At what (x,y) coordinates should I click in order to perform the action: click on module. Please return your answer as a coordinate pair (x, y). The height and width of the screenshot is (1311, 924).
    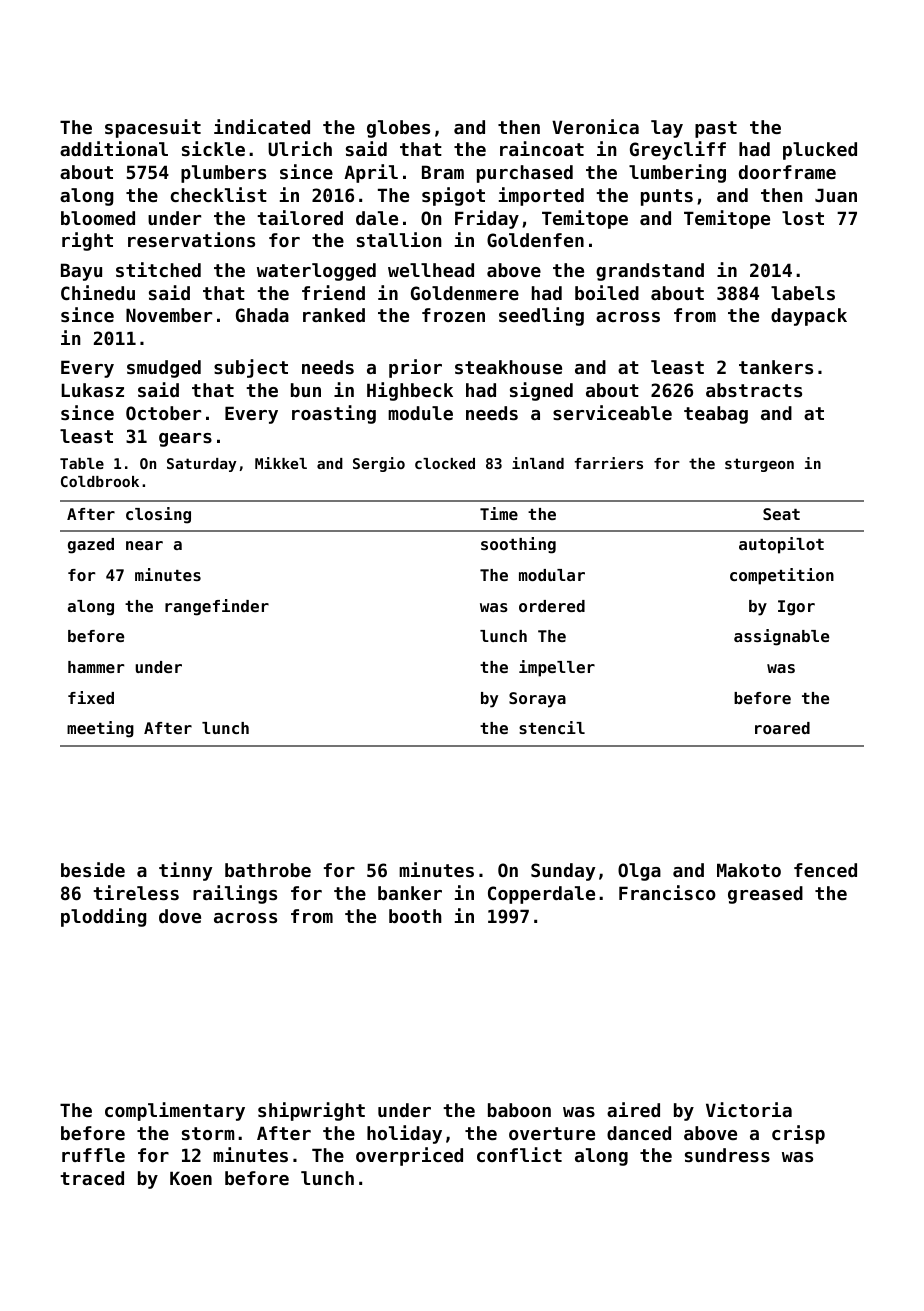
    Looking at the image, I should click on (420, 413).
